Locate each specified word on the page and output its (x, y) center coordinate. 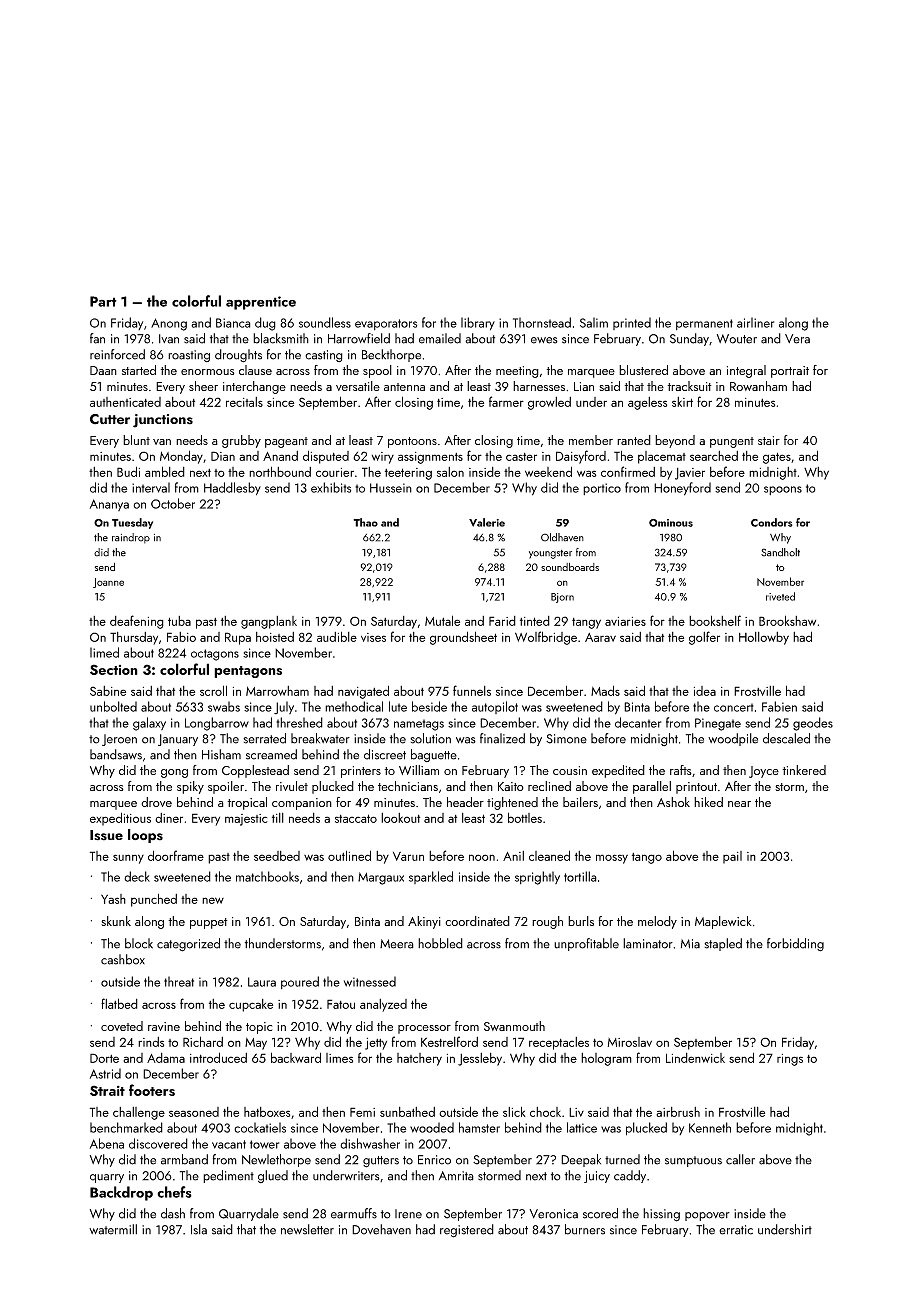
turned (622, 1159)
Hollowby (764, 638)
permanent (704, 324)
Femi (362, 1112)
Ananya (109, 505)
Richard (203, 1041)
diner (169, 818)
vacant (229, 1144)
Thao (365, 522)
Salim (594, 322)
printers (361, 772)
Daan (103, 370)
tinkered (804, 770)
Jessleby (480, 1059)
